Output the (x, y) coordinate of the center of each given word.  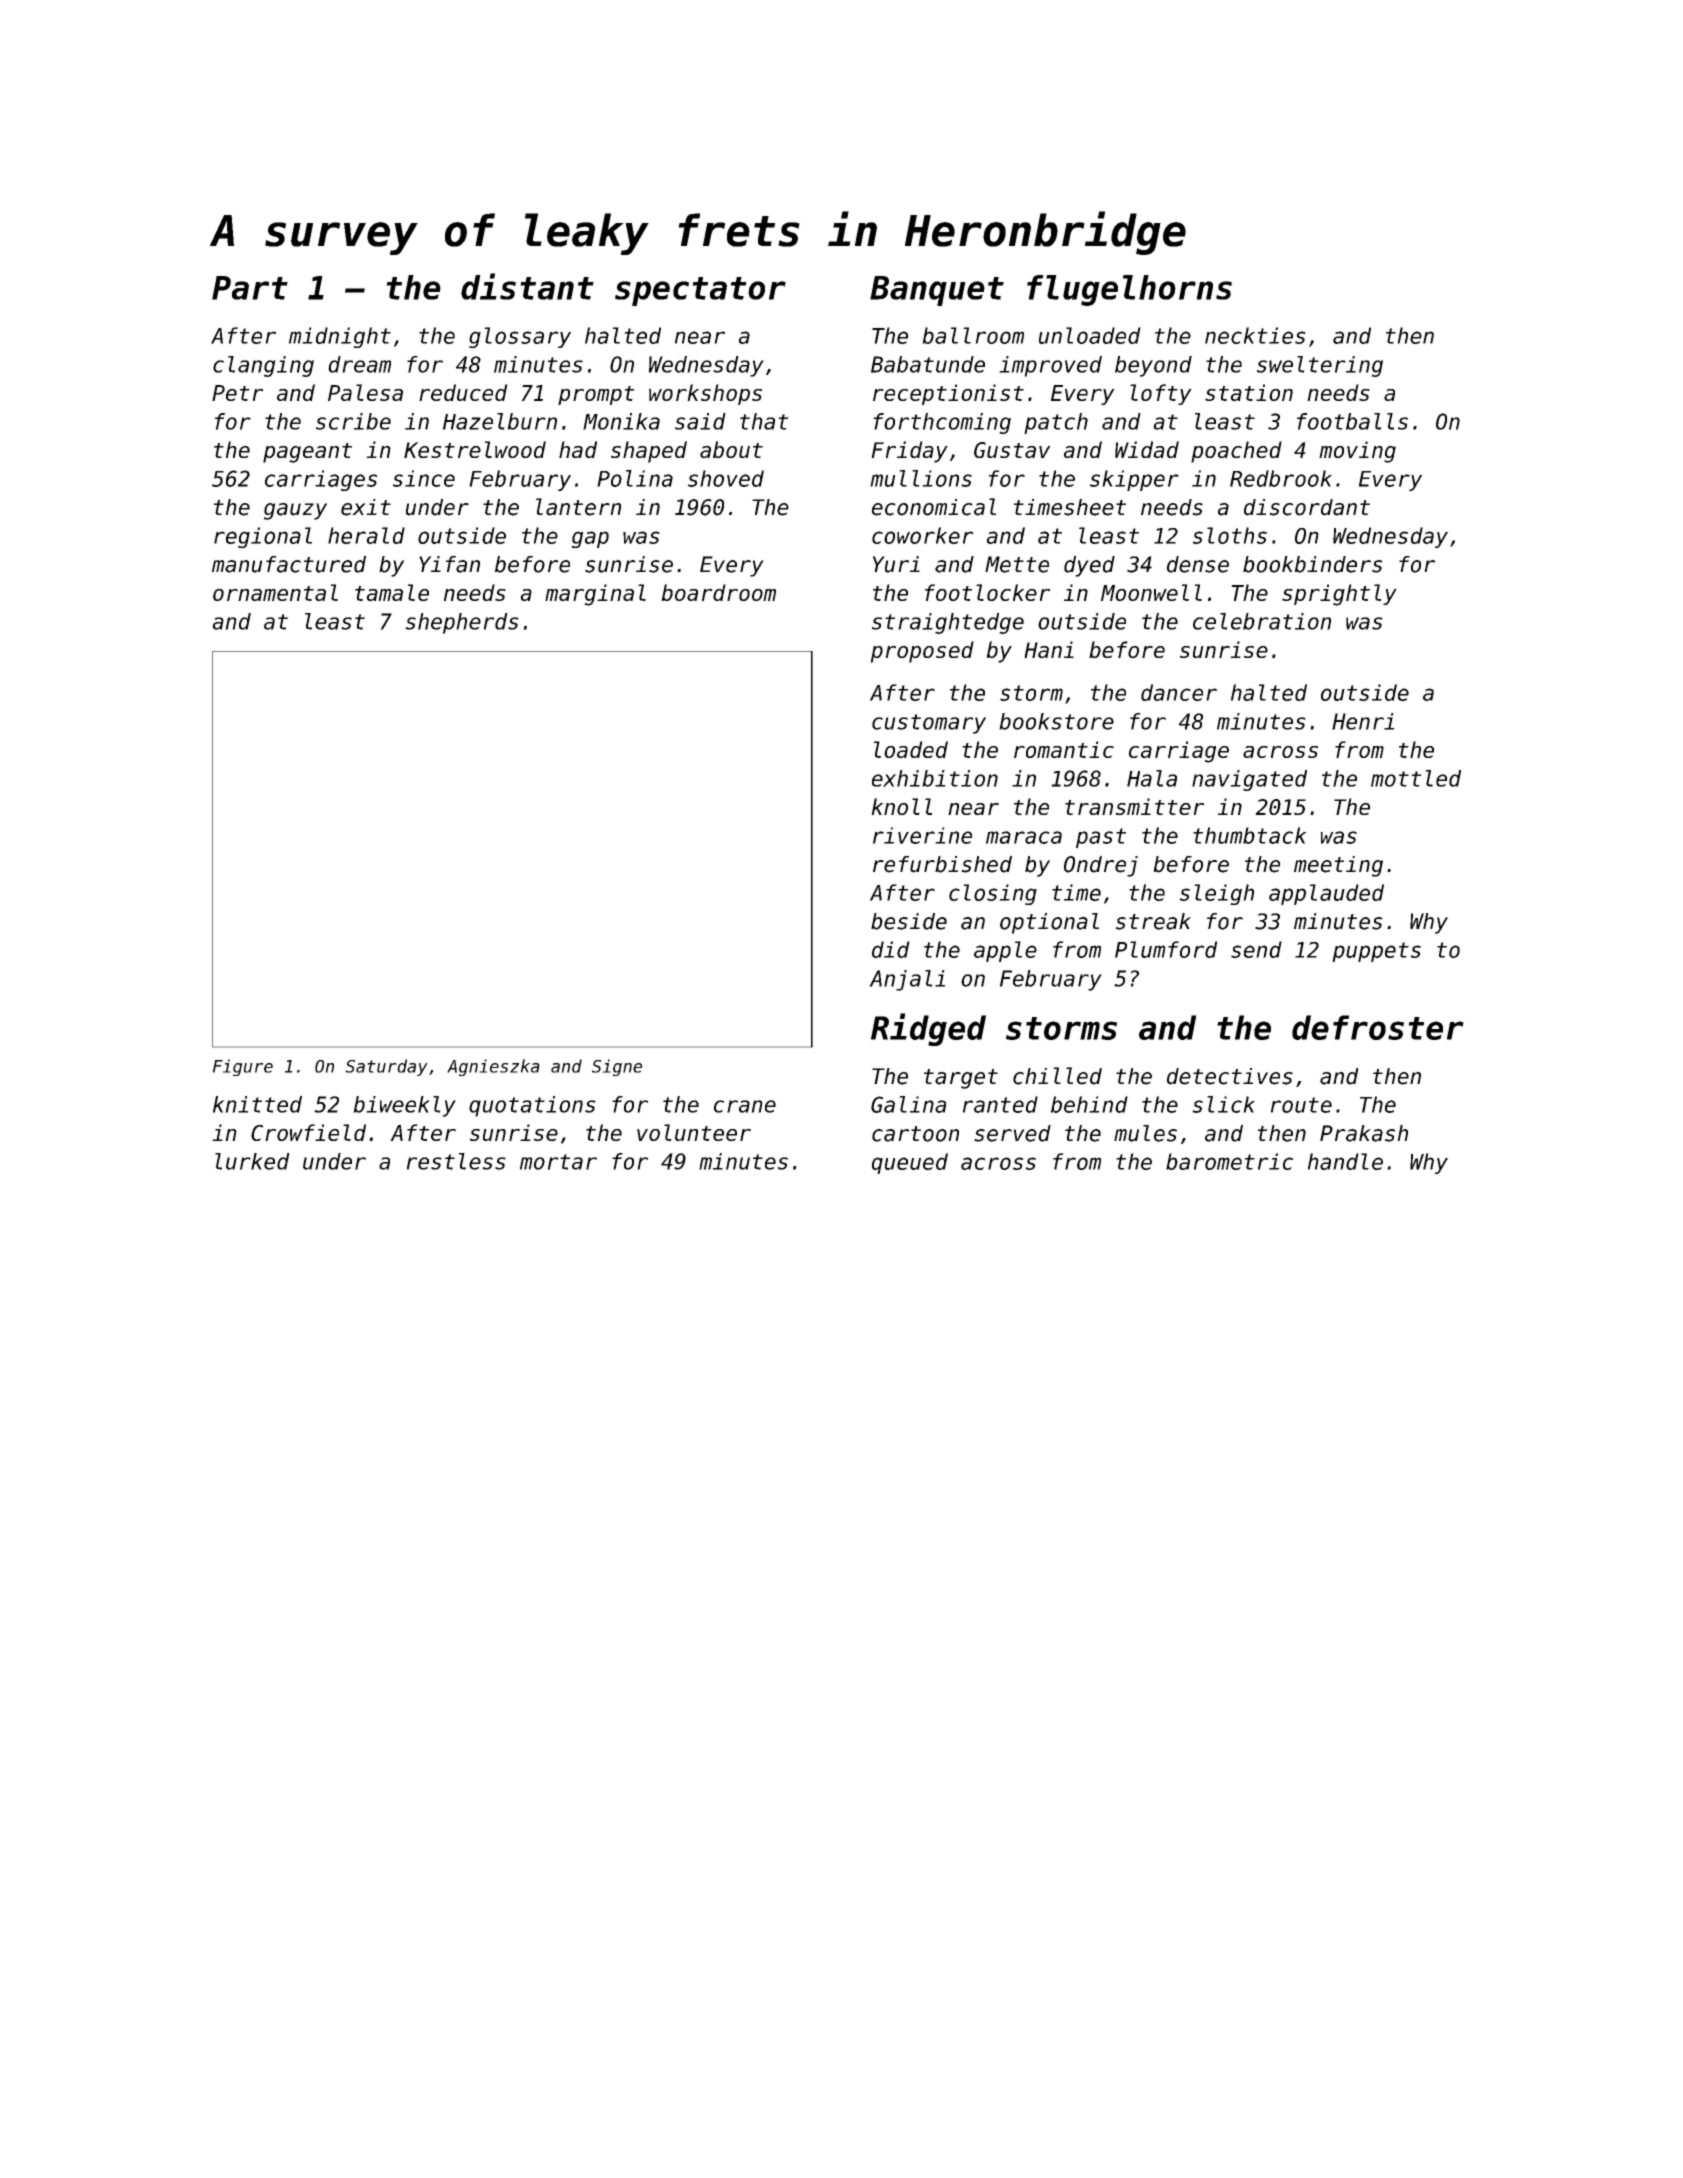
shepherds (462, 623)
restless (456, 1161)
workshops (705, 394)
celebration (1262, 621)
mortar (558, 1162)
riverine (922, 835)
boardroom (718, 592)
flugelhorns (1129, 290)
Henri (1363, 721)
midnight (340, 337)
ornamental (275, 592)
